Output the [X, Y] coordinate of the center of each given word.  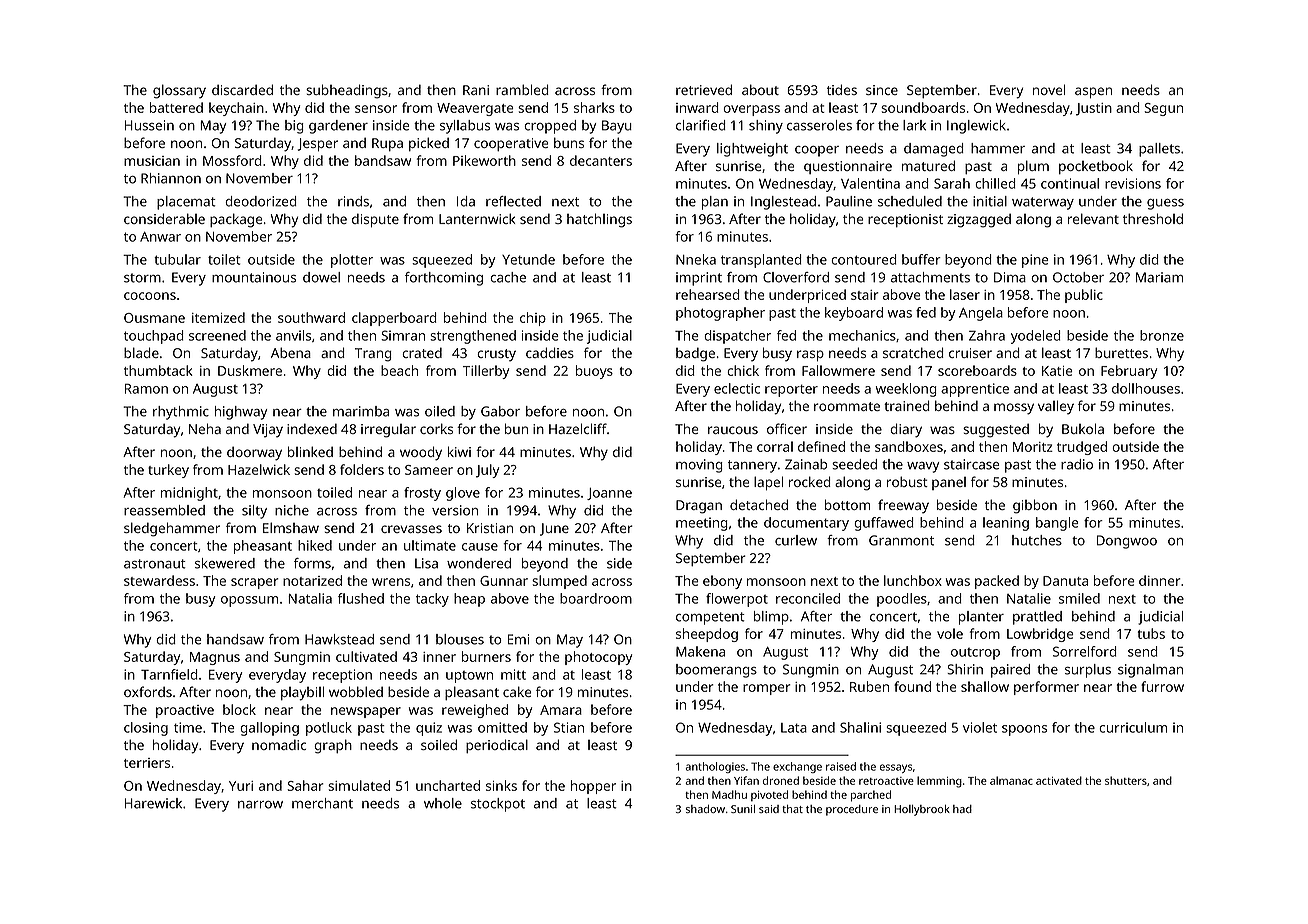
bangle [1057, 524]
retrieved [704, 89]
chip [533, 319]
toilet [224, 259]
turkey [168, 471]
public [1084, 296]
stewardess [159, 580]
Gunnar [504, 581]
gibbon [1035, 506]
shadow [705, 809]
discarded [242, 89]
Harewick [153, 803]
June [554, 529]
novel [1049, 89]
